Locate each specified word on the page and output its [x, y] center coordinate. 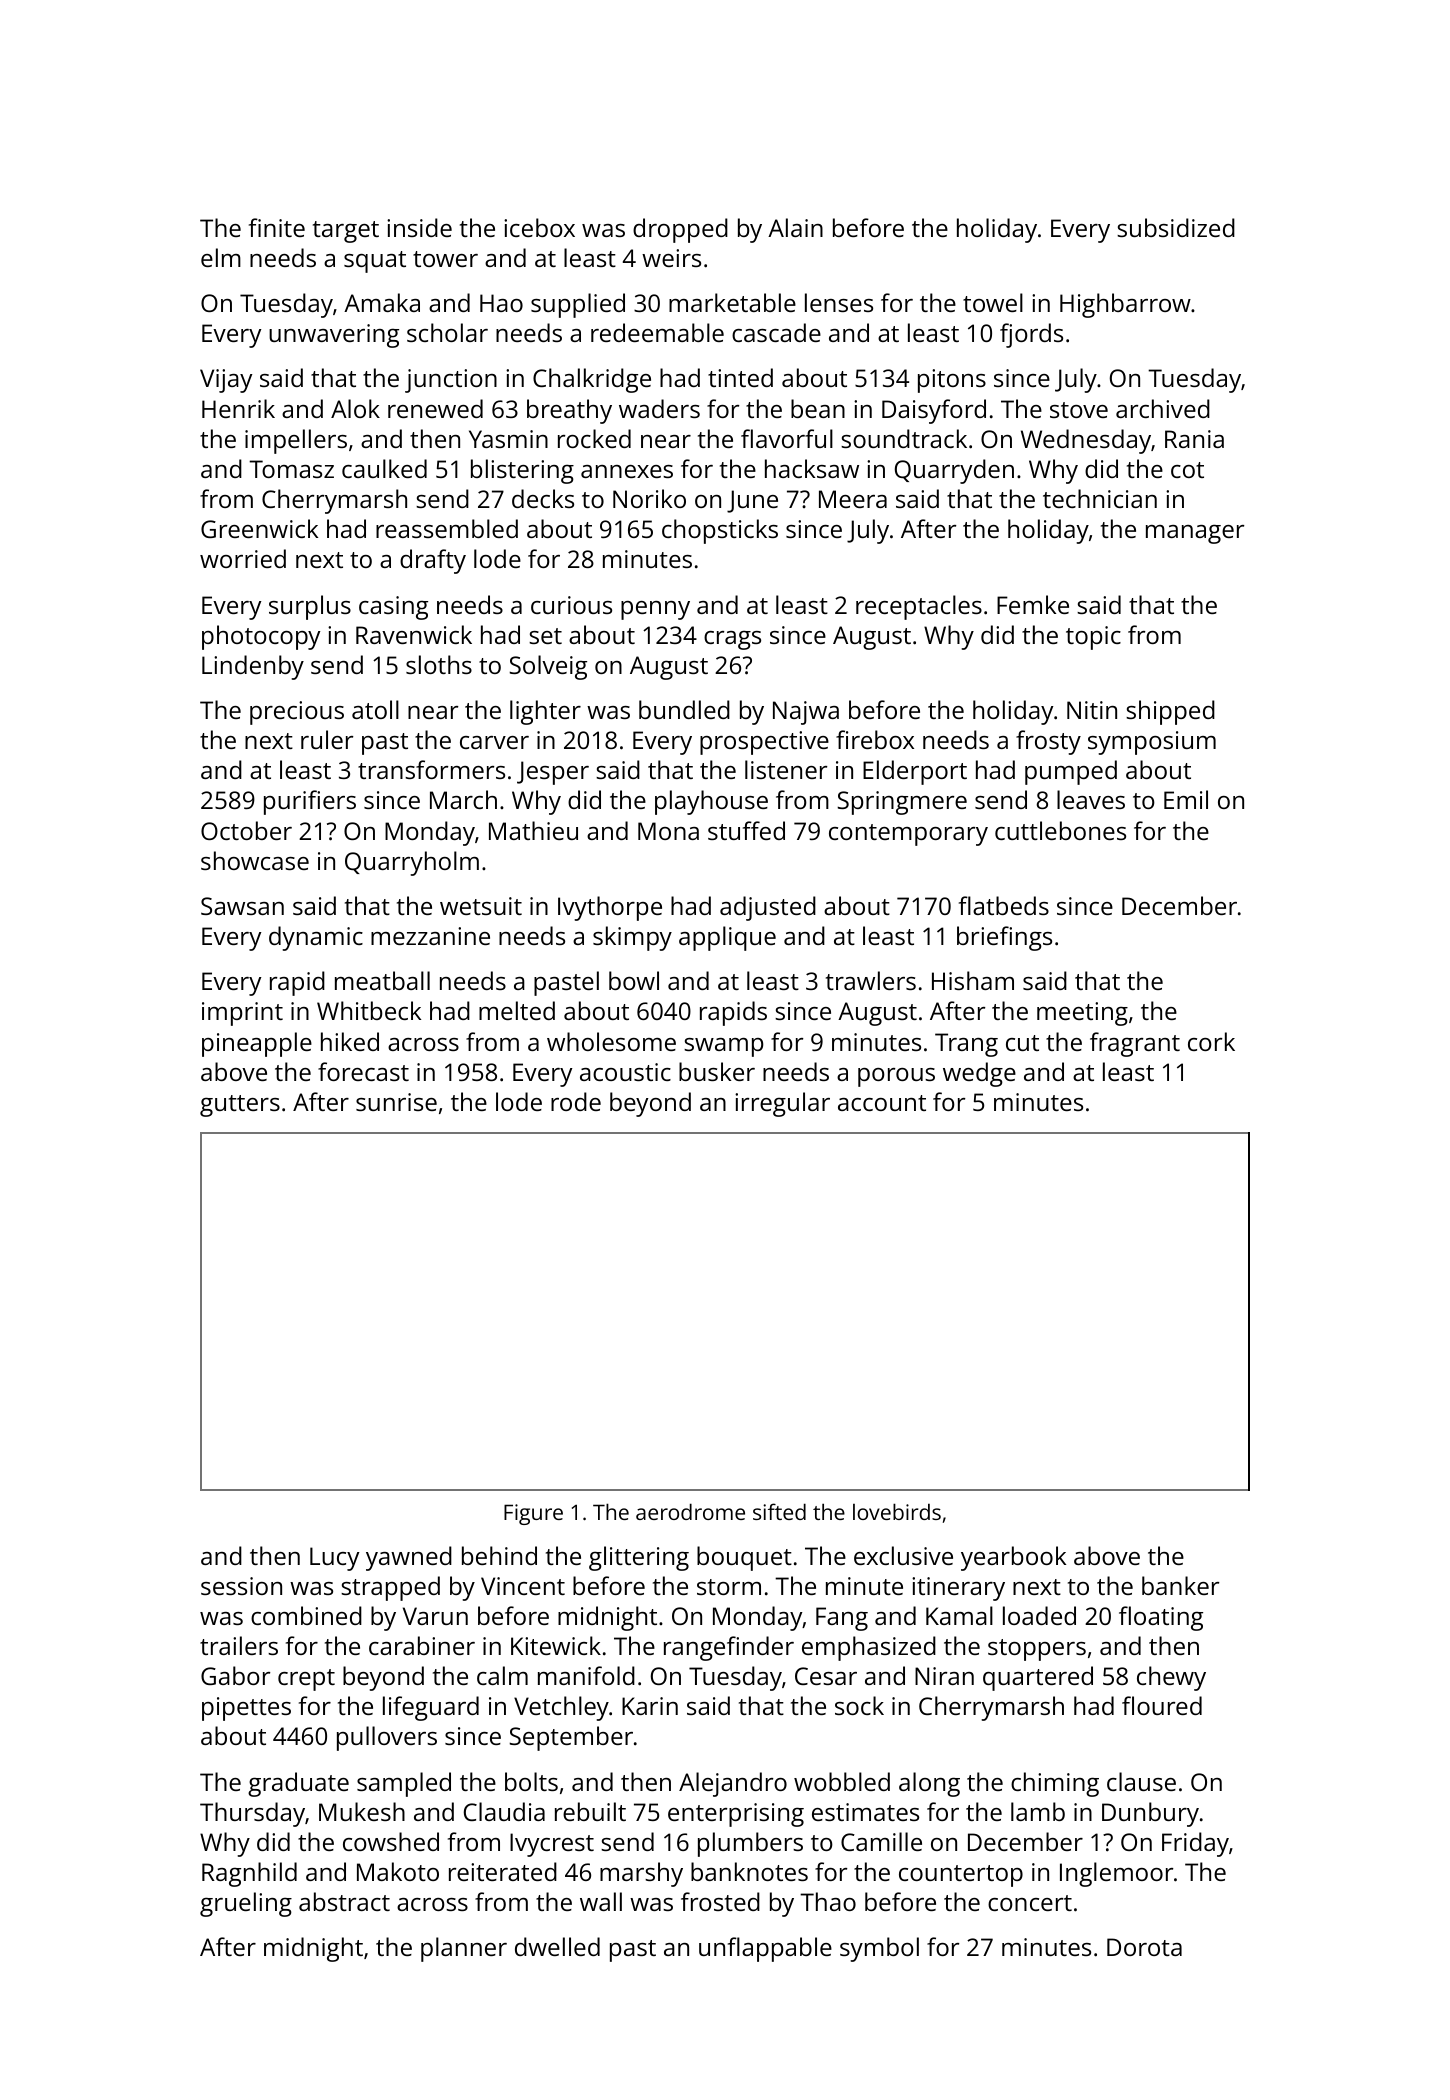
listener [786, 769]
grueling [246, 1904]
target [346, 232]
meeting [1082, 1014]
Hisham [973, 980]
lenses [839, 302]
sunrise [396, 1102]
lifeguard [431, 1708]
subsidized [1176, 227]
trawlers [871, 980]
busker [717, 1071]
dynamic [316, 938]
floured [1162, 1705]
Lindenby [253, 667]
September [571, 1738]
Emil [1186, 799]
